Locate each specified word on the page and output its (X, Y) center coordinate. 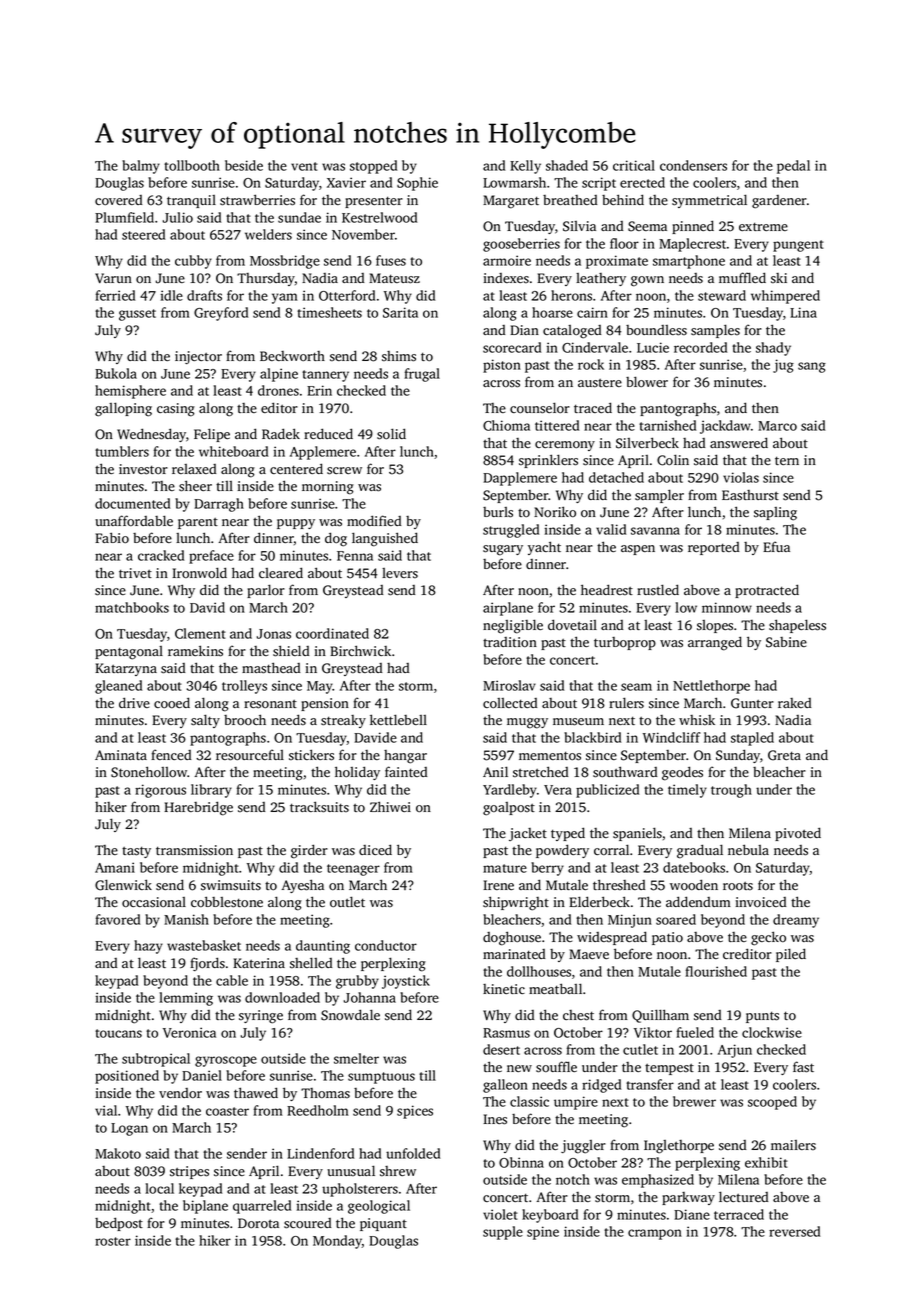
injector (198, 357)
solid (391, 434)
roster (113, 1241)
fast (803, 1067)
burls (498, 512)
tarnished (667, 425)
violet (500, 1214)
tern (787, 460)
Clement (200, 633)
